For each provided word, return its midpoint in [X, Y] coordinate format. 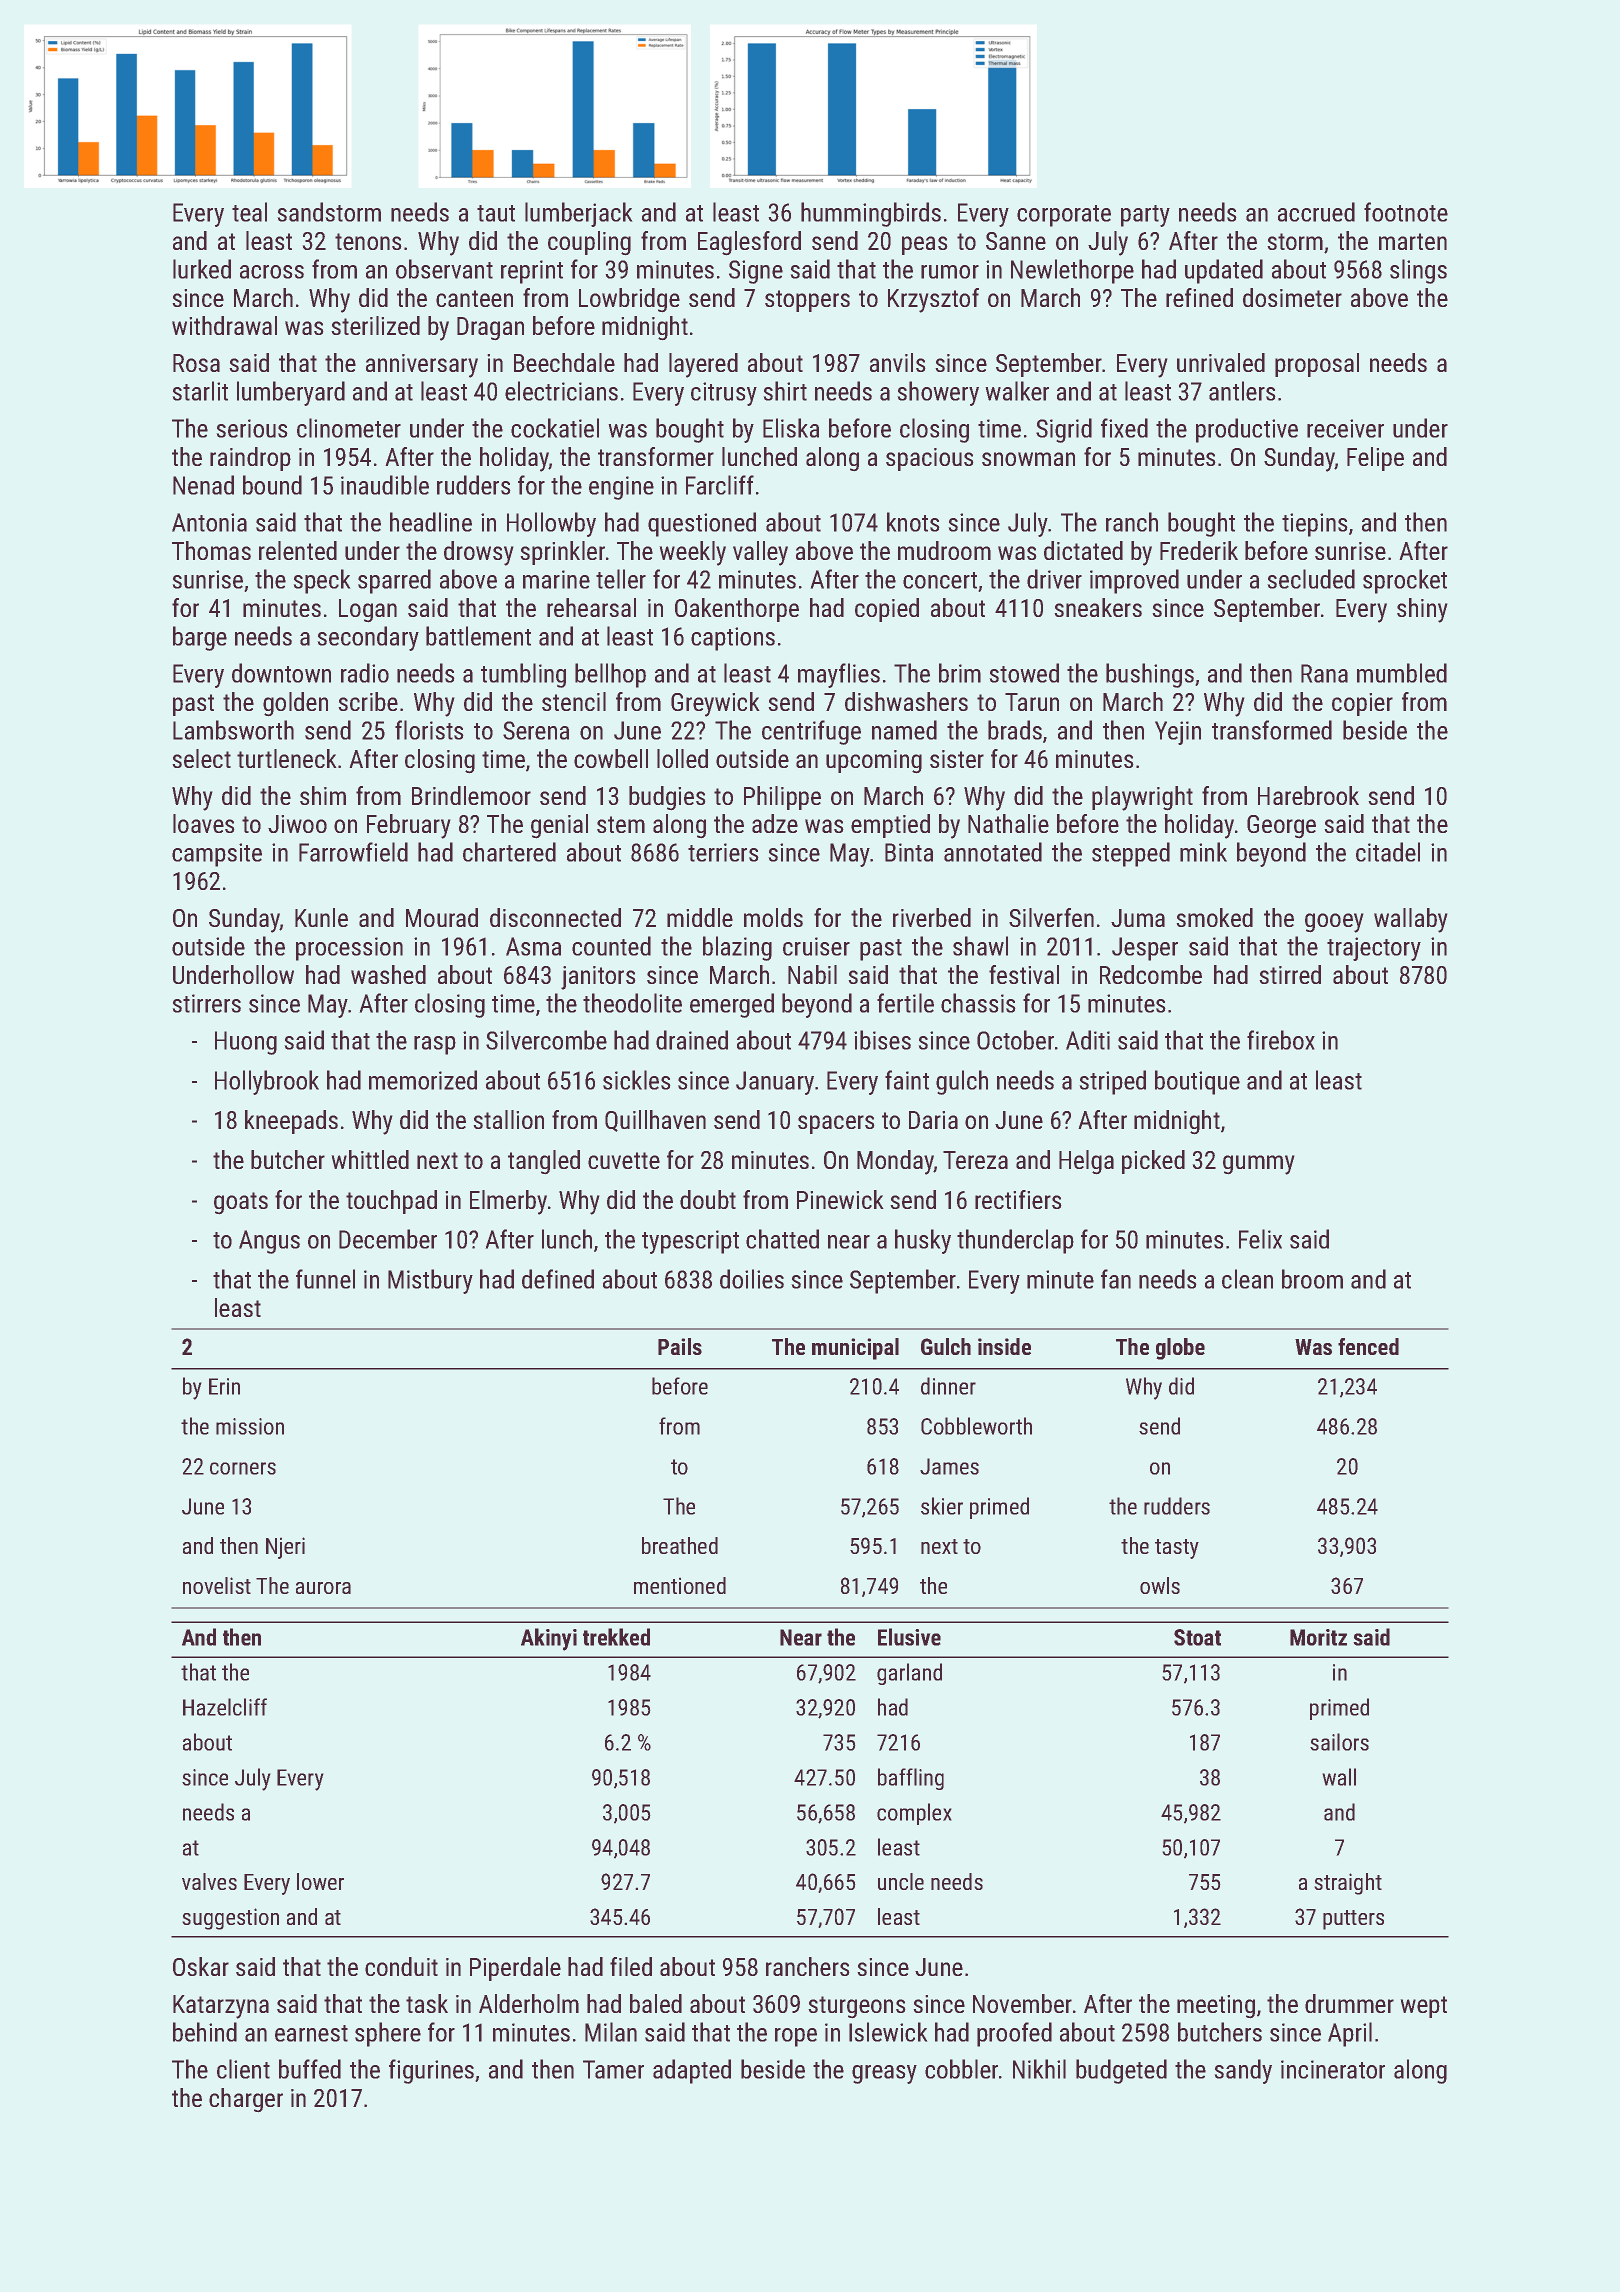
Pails [680, 1346]
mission [250, 1426]
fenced [1368, 1346]
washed [388, 974]
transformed [1272, 730]
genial [559, 826]
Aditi [1088, 1040]
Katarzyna [221, 2007]
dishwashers [906, 701]
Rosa [196, 363]
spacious [930, 459]
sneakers [1098, 607]
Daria [933, 1120]
